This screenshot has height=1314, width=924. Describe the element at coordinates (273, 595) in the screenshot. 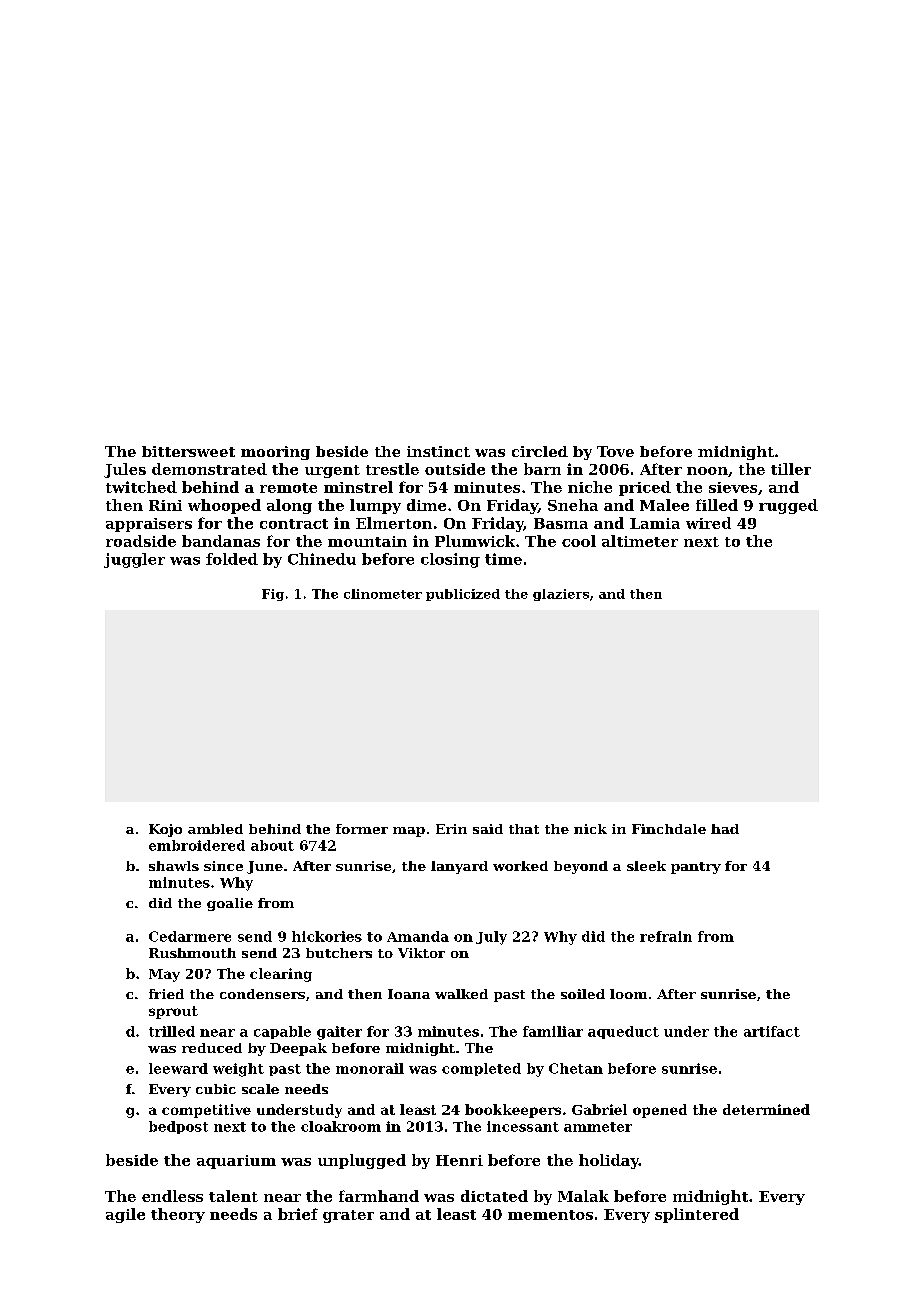

I see `Fig` at that location.
